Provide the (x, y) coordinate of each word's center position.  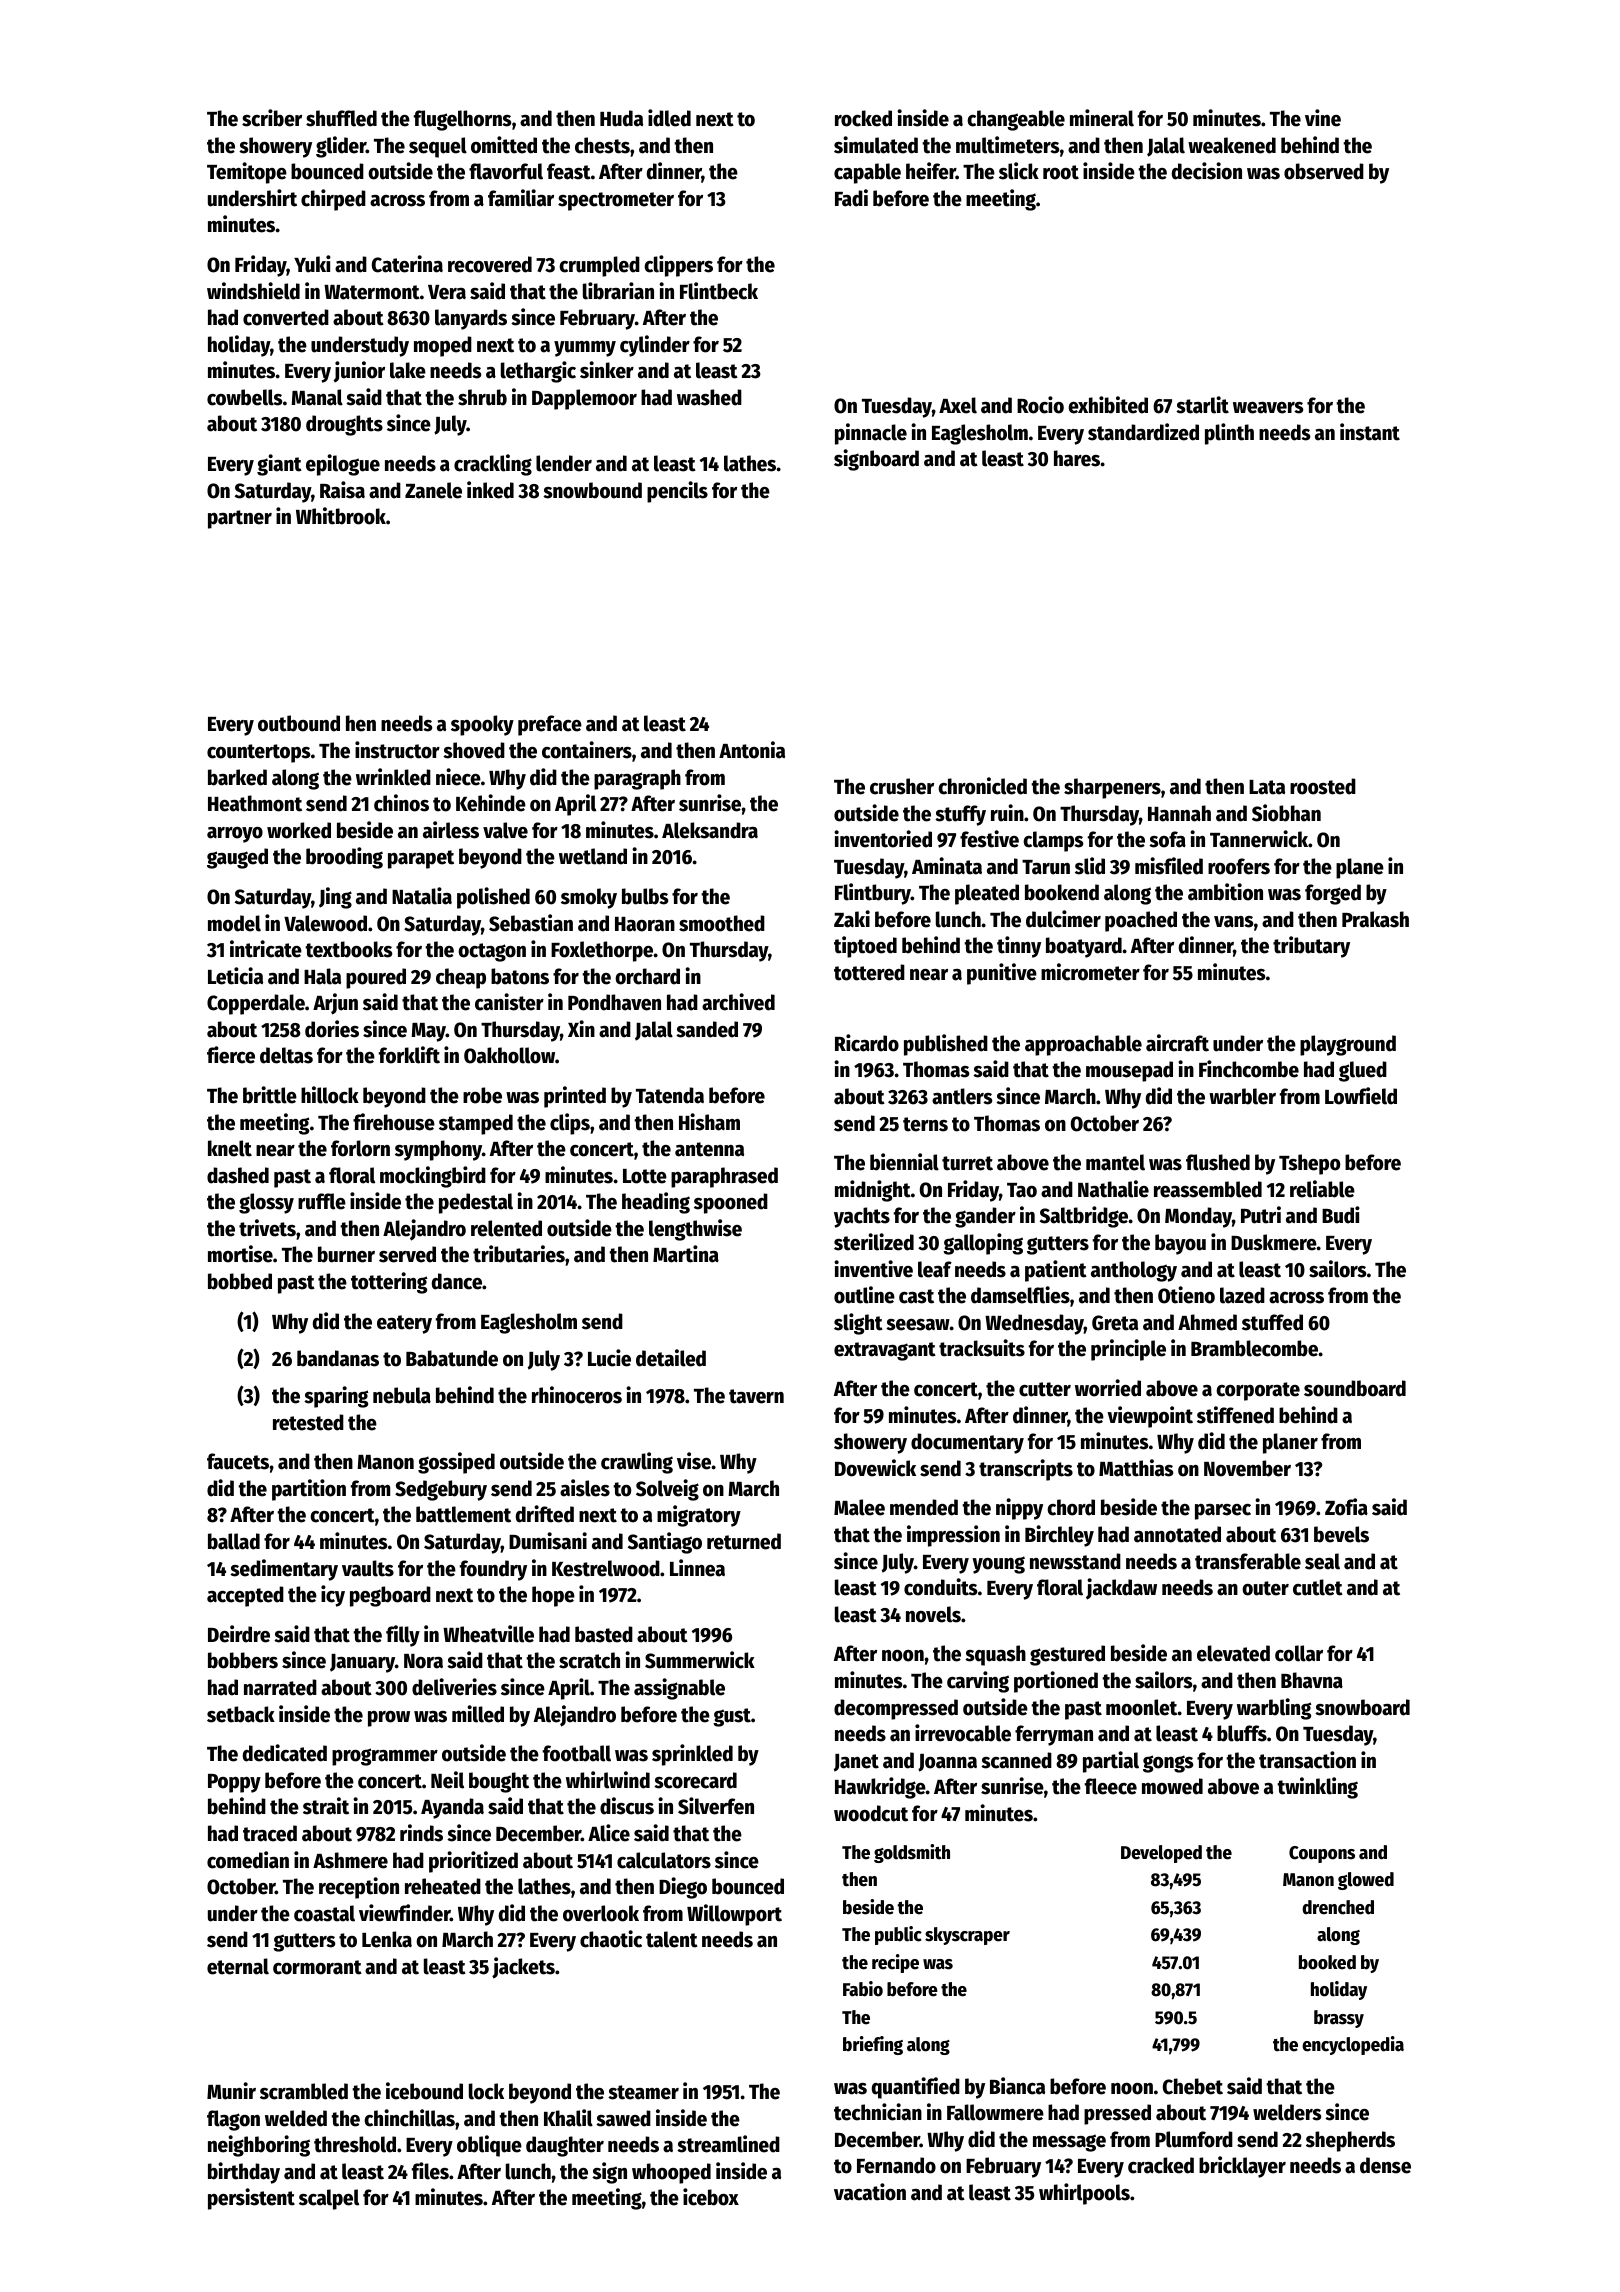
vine (1323, 118)
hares (1077, 458)
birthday (244, 2173)
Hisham (709, 1122)
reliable (1322, 1189)
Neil (447, 1780)
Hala (322, 976)
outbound (299, 723)
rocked (863, 118)
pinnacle (871, 434)
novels (933, 1614)
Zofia (1346, 1507)
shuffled (341, 118)
